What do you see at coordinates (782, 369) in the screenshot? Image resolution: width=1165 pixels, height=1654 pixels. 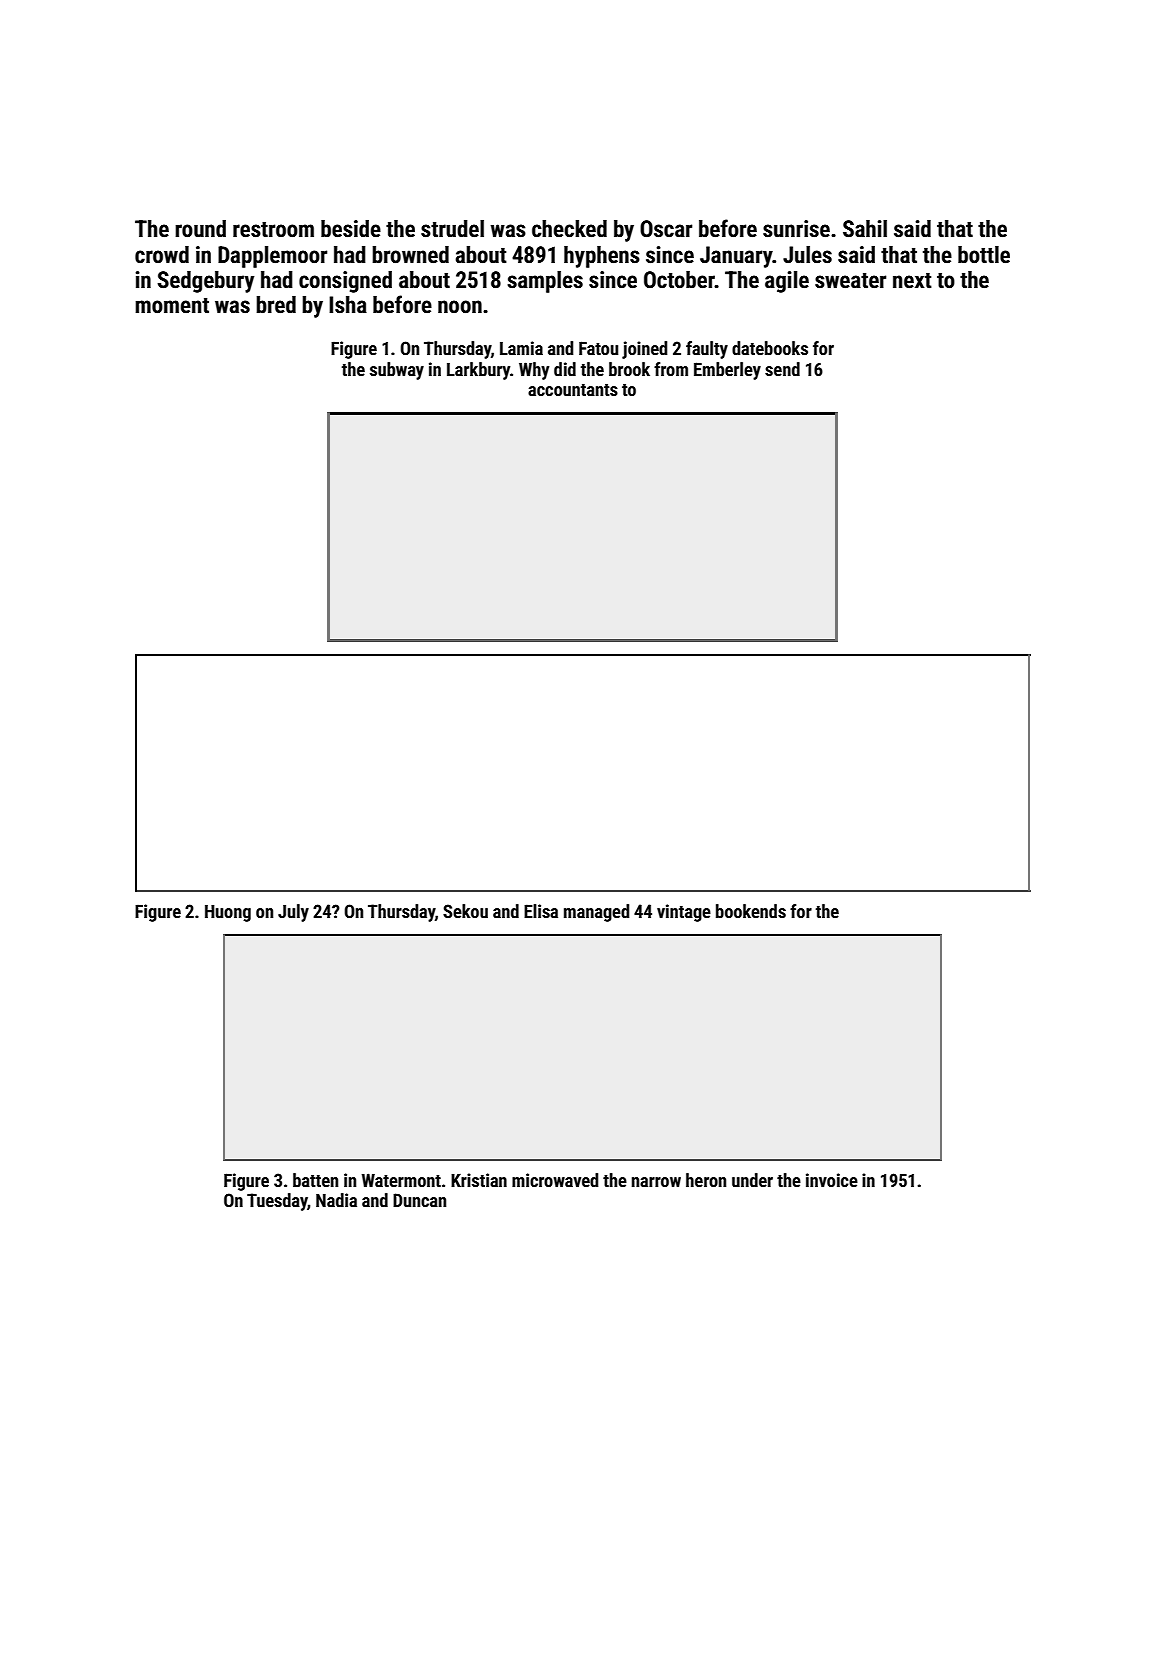 I see `send` at bounding box center [782, 369].
